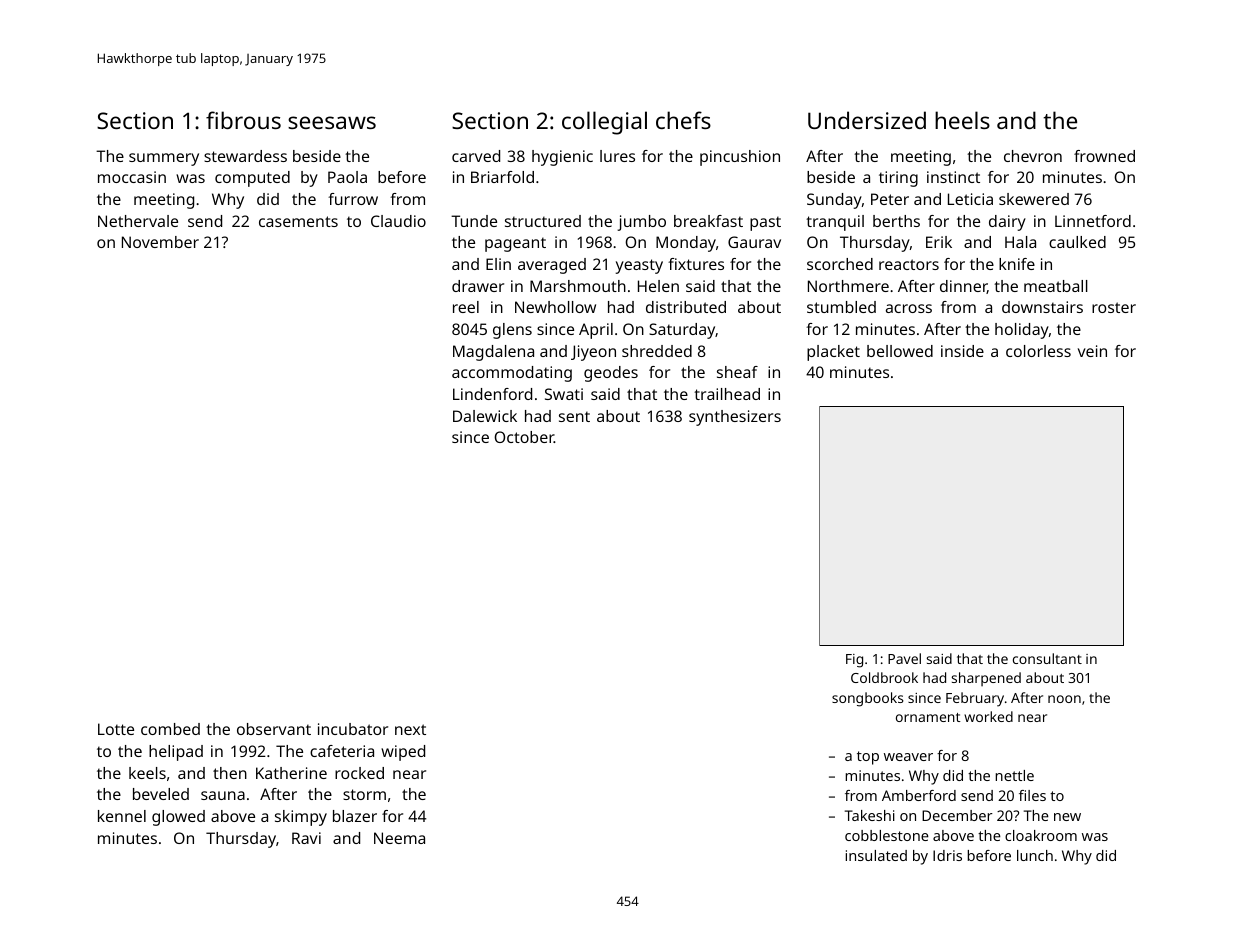 The height and width of the document is (952, 1233). I want to click on Pavel, so click(904, 658).
